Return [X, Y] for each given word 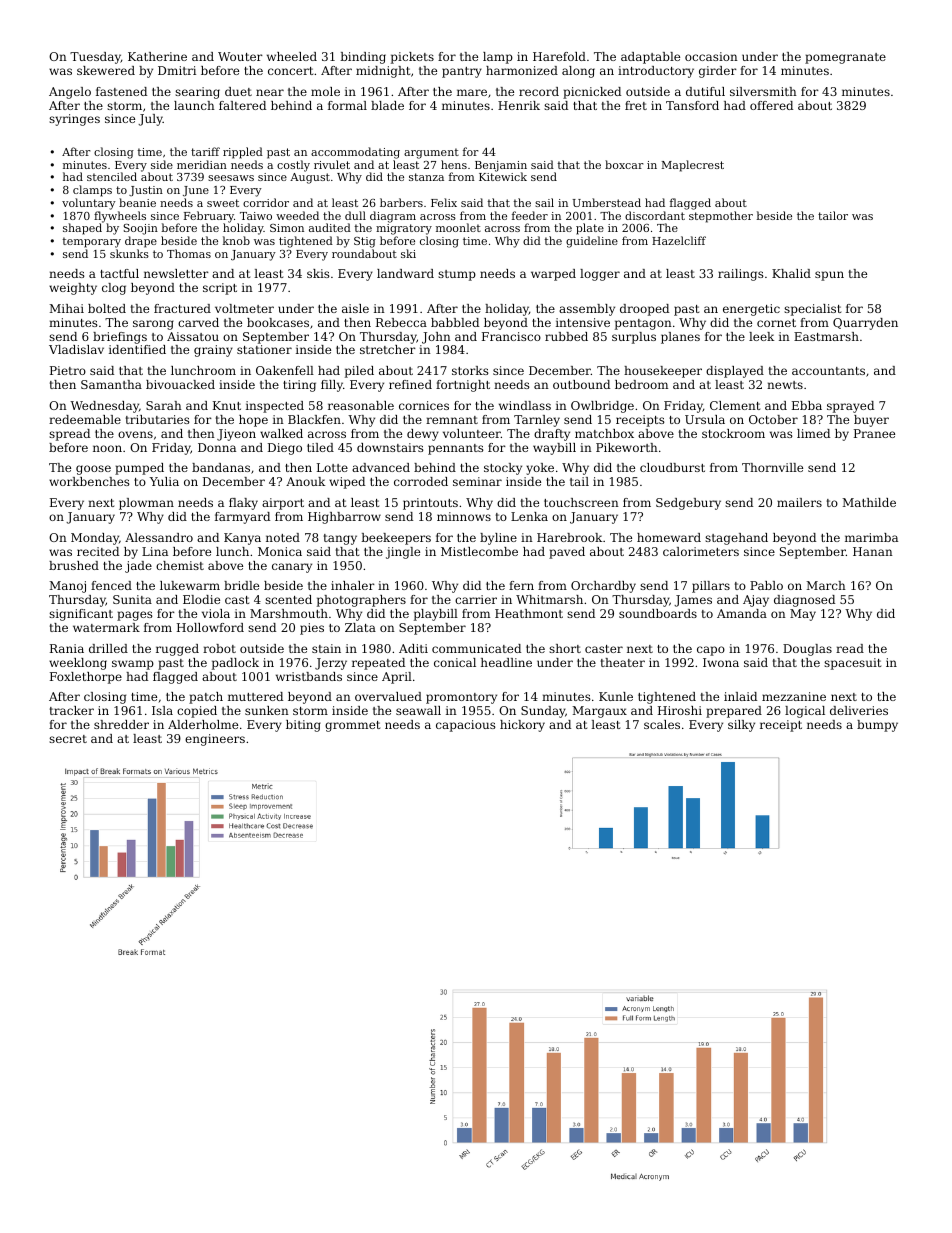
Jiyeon [236, 435]
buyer [871, 421]
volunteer [472, 433]
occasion [711, 56]
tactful [119, 273]
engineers [215, 740]
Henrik [519, 105]
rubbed [566, 336]
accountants [828, 371]
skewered [106, 70]
